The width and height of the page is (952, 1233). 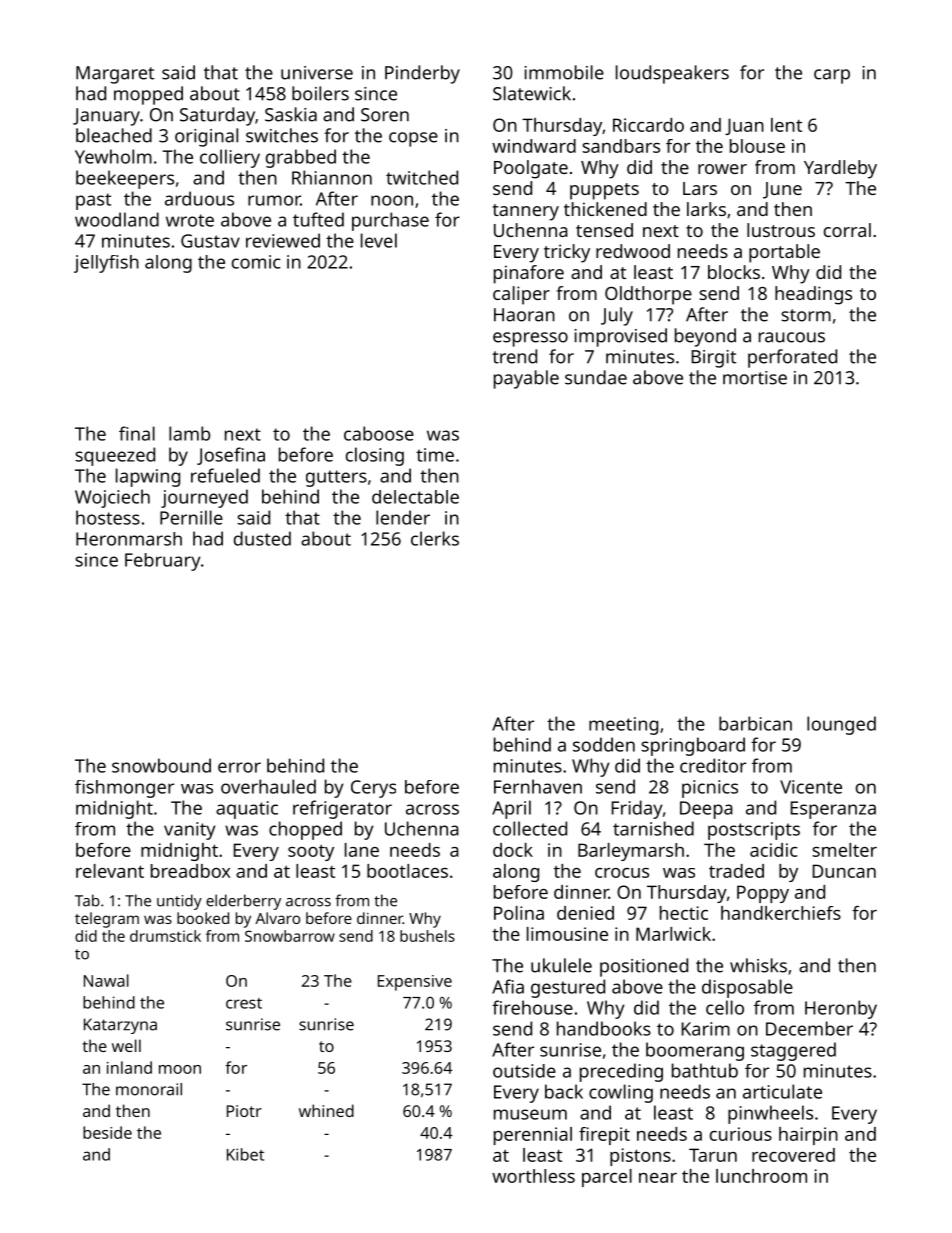 I want to click on carp, so click(x=832, y=76).
